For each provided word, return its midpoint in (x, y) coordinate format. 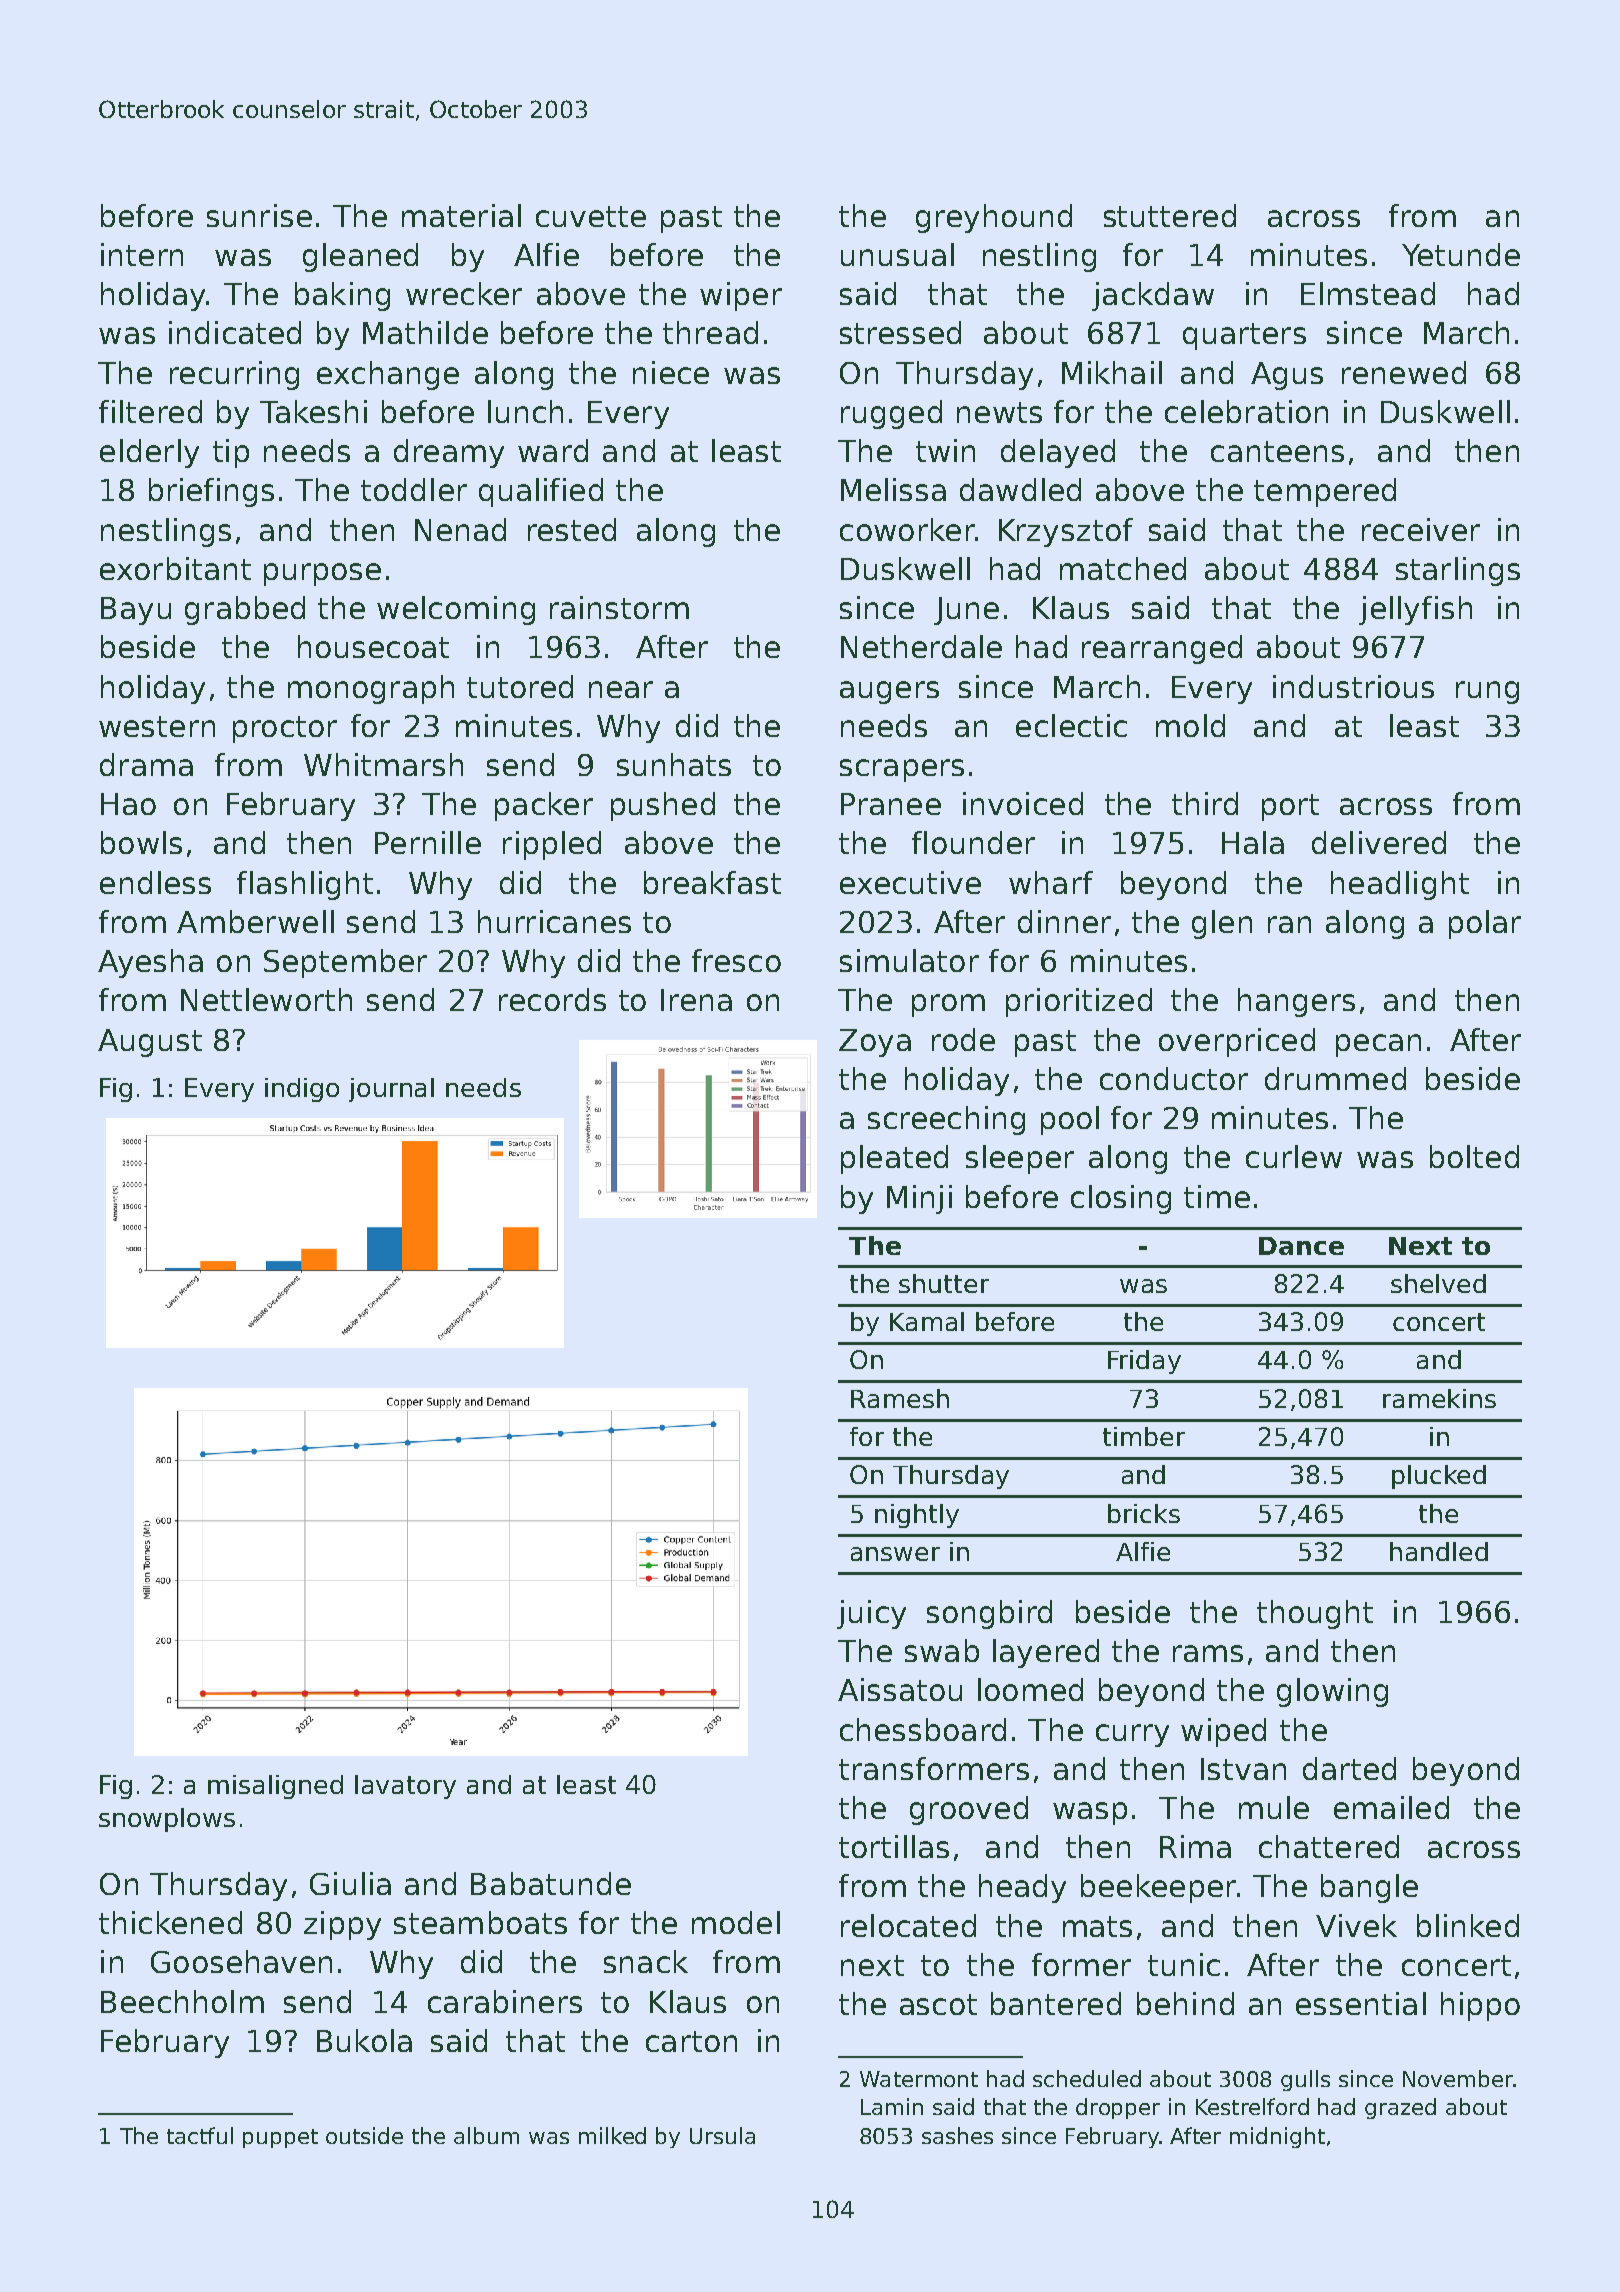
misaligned (275, 1787)
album (486, 2135)
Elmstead (1368, 293)
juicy (871, 1614)
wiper (741, 296)
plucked (1439, 1477)
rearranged (1162, 649)
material (461, 215)
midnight (1277, 2137)
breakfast (712, 882)
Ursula (722, 2135)
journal (391, 1090)
